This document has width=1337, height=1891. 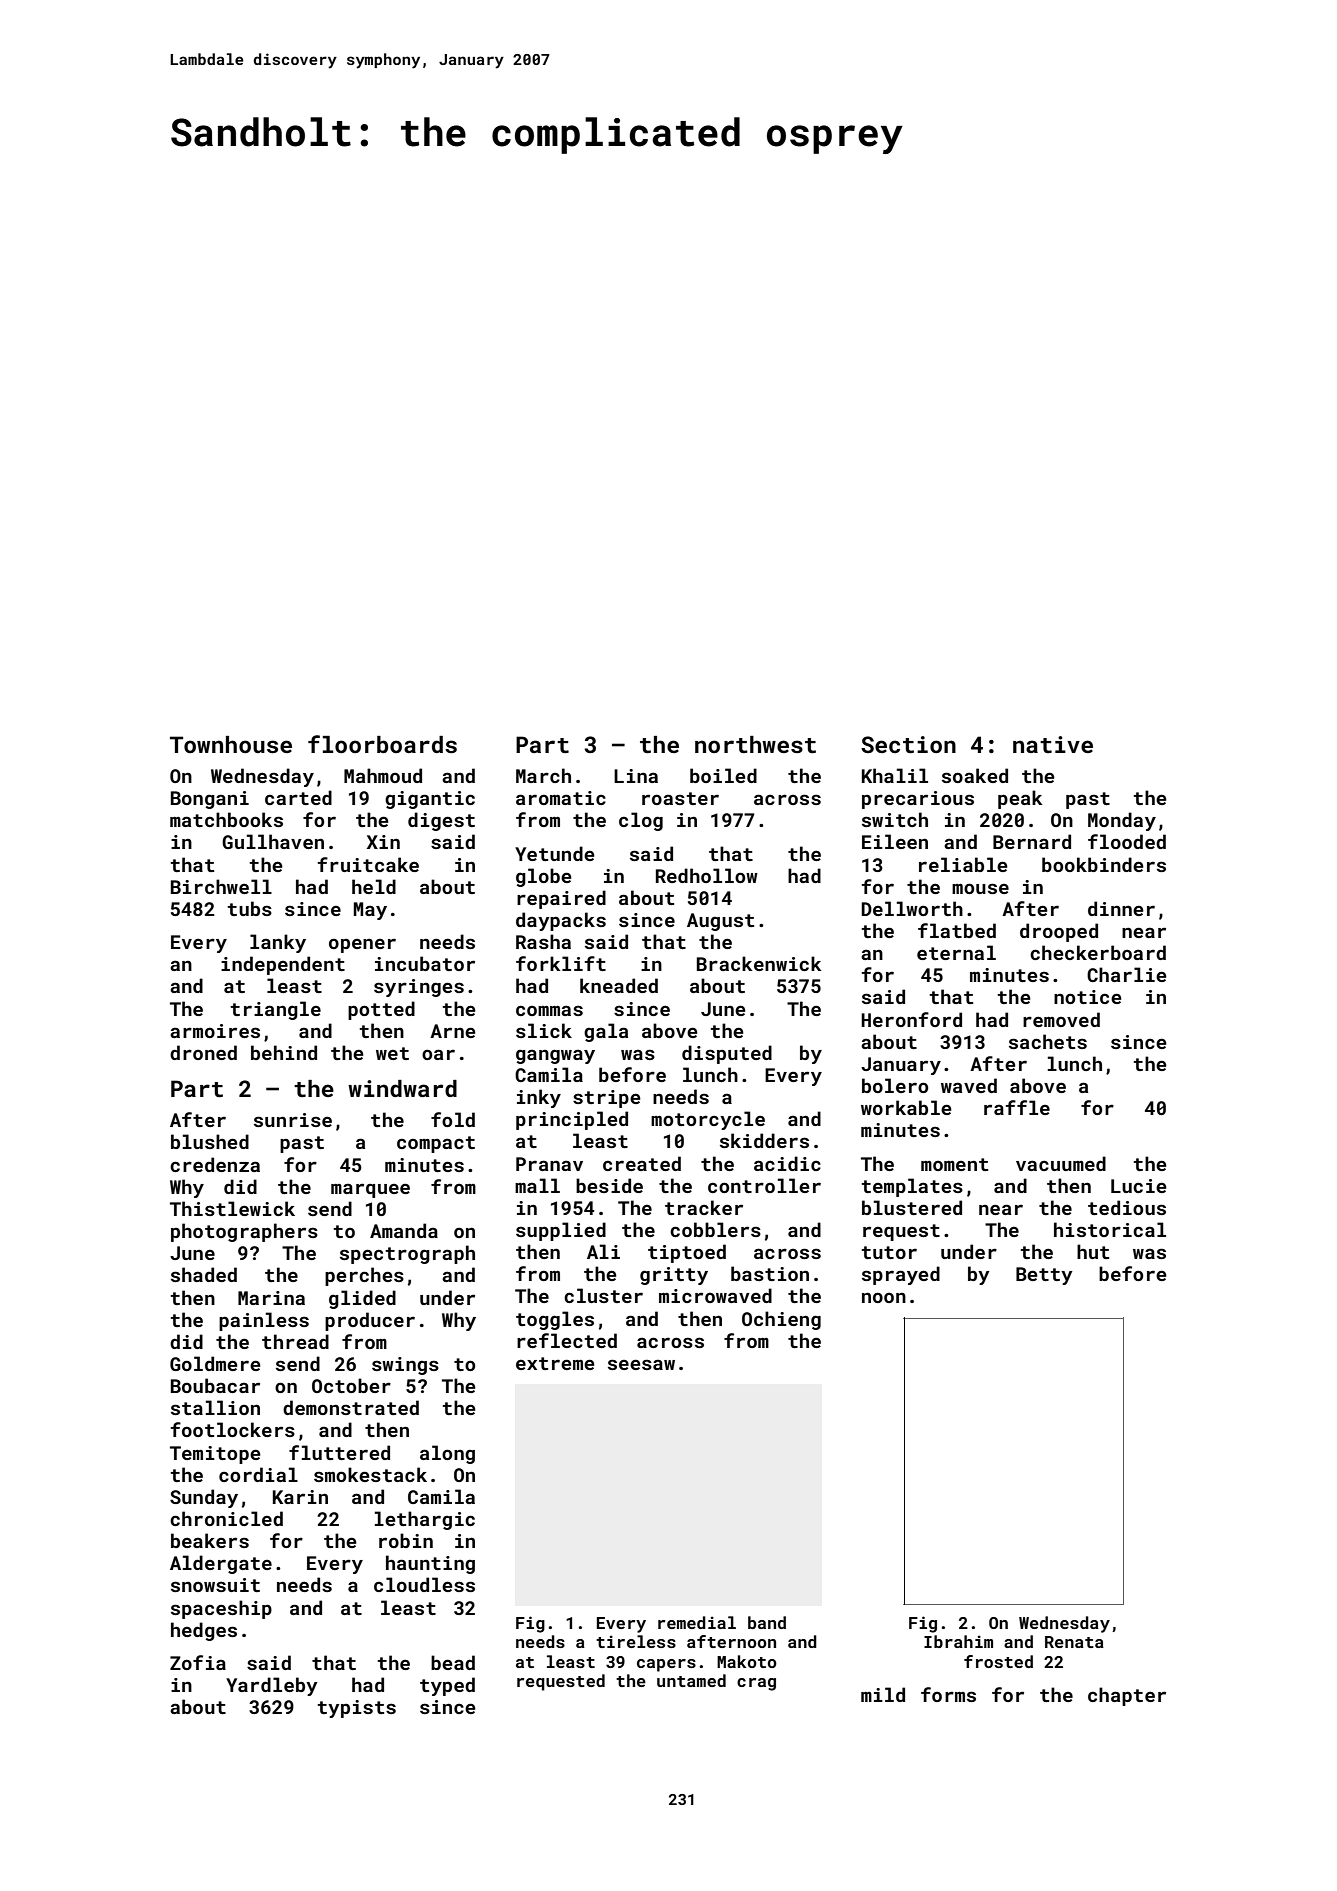 What do you see at coordinates (727, 1054) in the document?
I see `disputed` at bounding box center [727, 1054].
